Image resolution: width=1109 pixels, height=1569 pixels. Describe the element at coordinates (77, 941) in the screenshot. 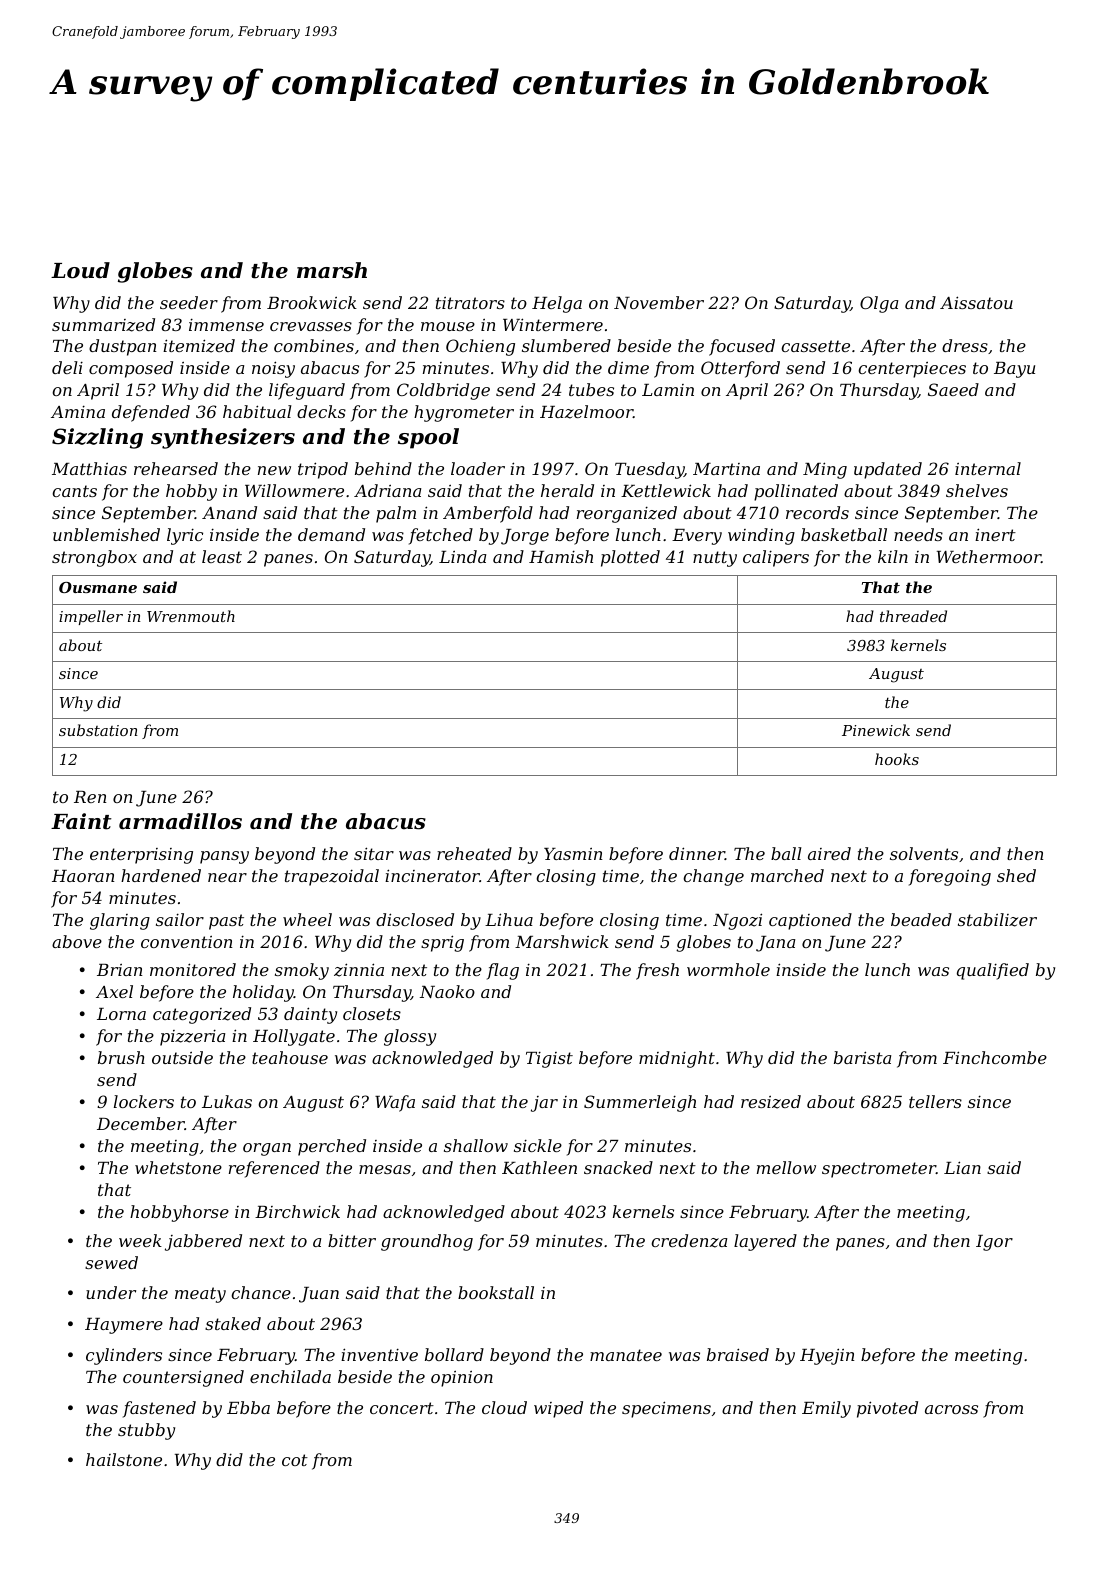

I see `above` at that location.
